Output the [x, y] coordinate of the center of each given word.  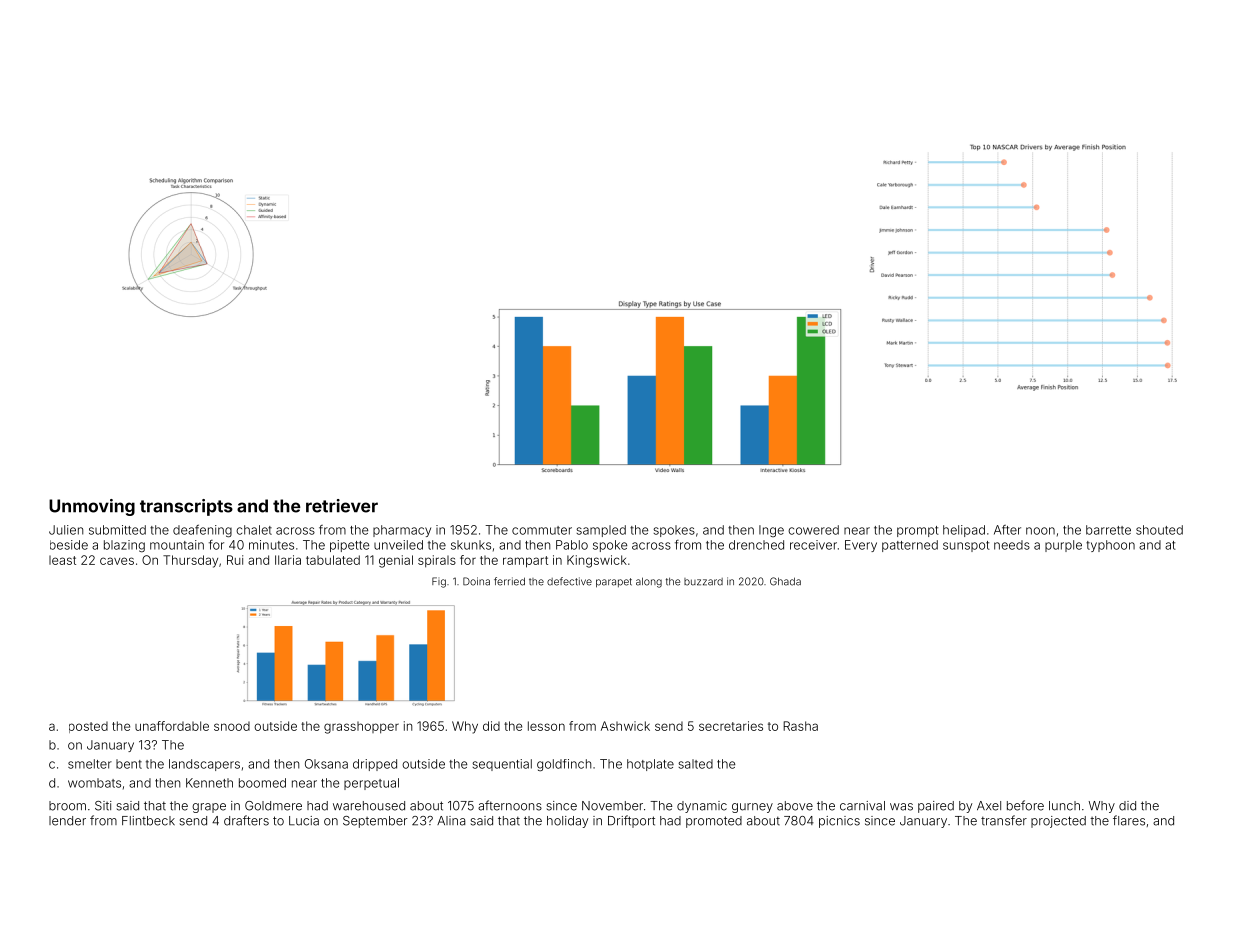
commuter [542, 530]
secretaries [731, 726]
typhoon [1110, 546]
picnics [839, 822]
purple [1063, 546]
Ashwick [625, 726]
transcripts [186, 507]
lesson [546, 726]
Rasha [800, 726]
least [62, 560]
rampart [525, 562]
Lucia [304, 821]
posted [88, 727]
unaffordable [172, 726]
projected [1058, 822]
